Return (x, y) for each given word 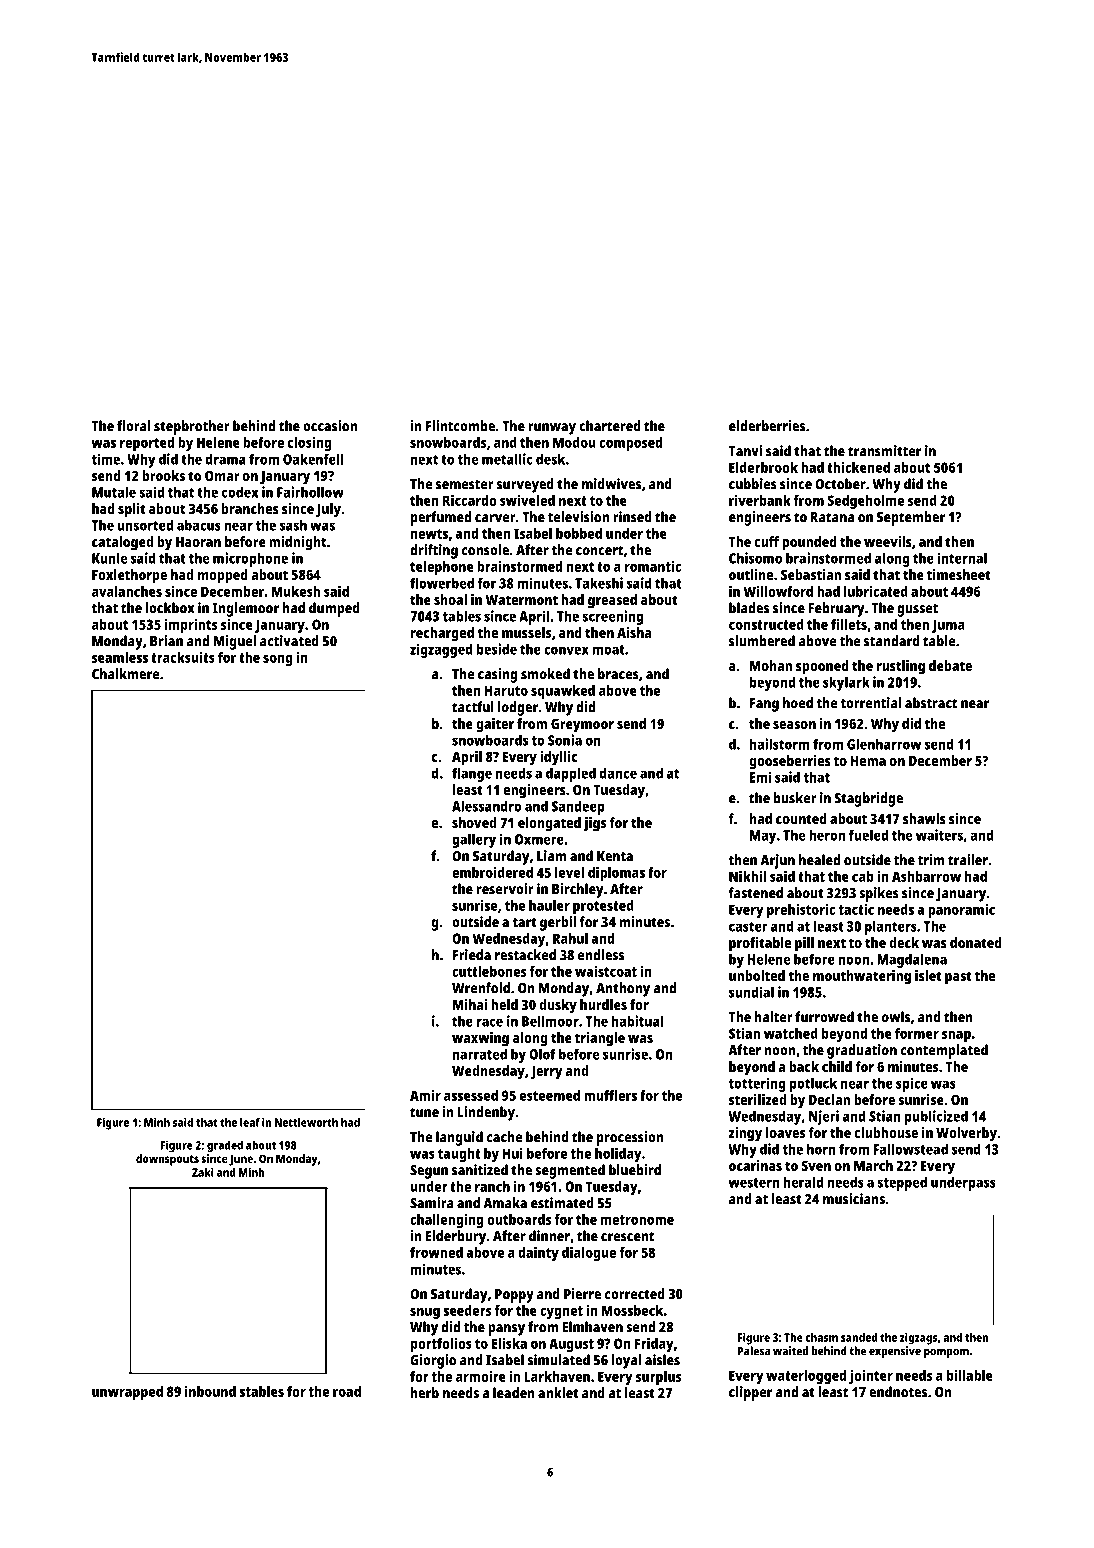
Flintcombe (460, 426)
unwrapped (127, 1393)
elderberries (767, 426)
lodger (518, 708)
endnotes (898, 1392)
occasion (330, 426)
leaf (250, 1122)
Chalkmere (126, 674)
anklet (558, 1393)
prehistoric (801, 910)
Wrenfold (481, 988)
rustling (901, 667)
